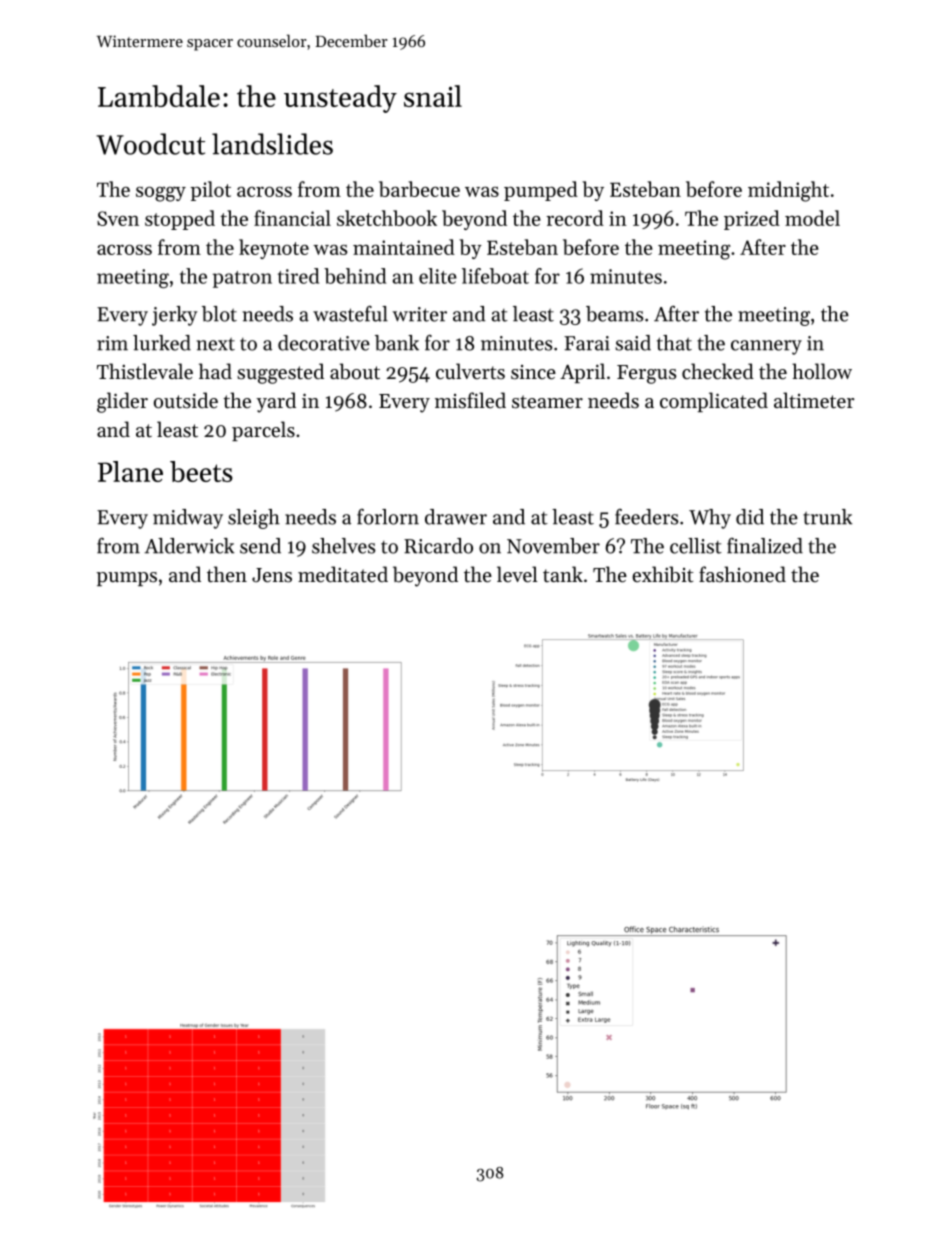  Describe the element at coordinates (201, 471) in the image. I see `beets` at that location.
